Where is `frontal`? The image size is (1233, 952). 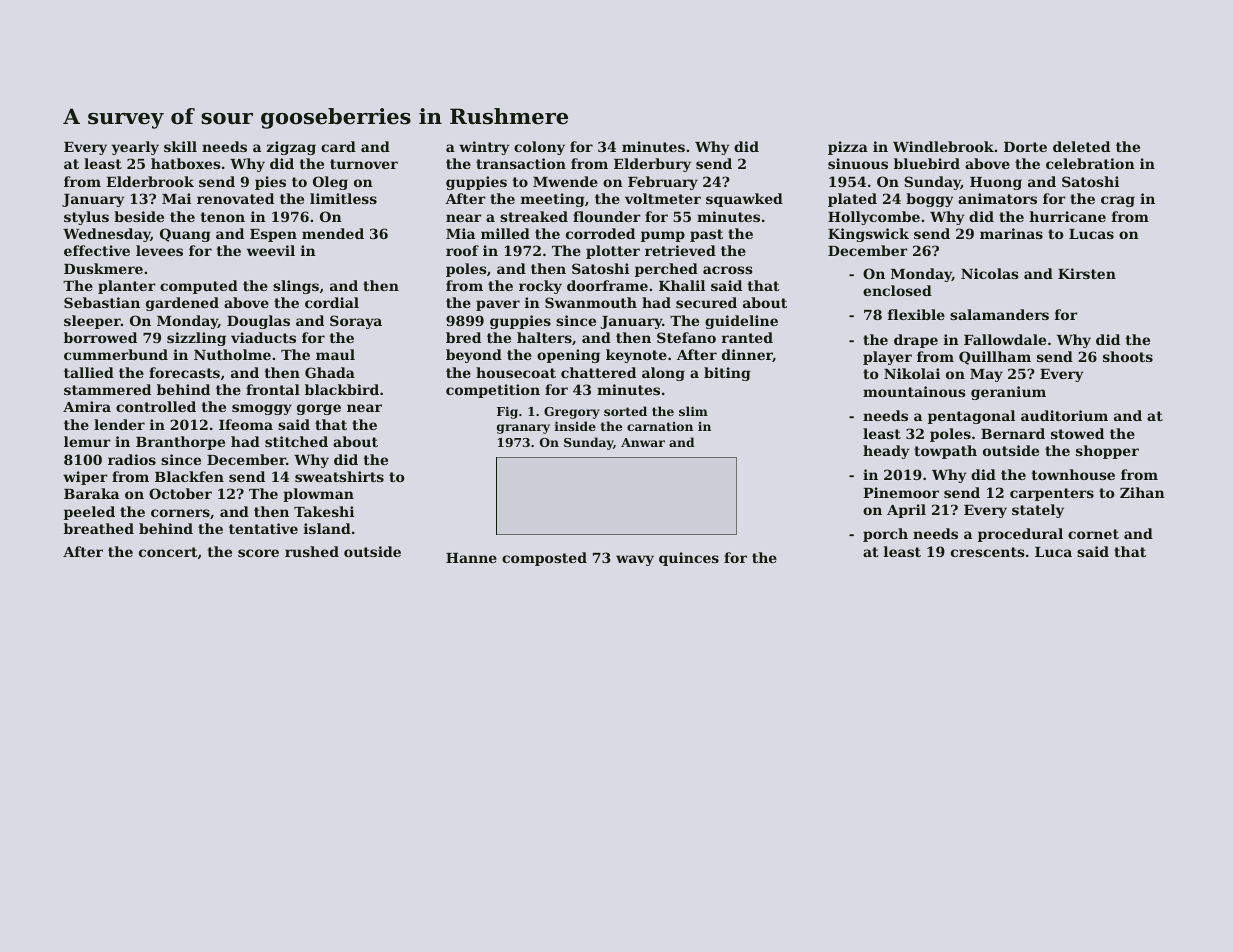
frontal is located at coordinates (273, 389).
